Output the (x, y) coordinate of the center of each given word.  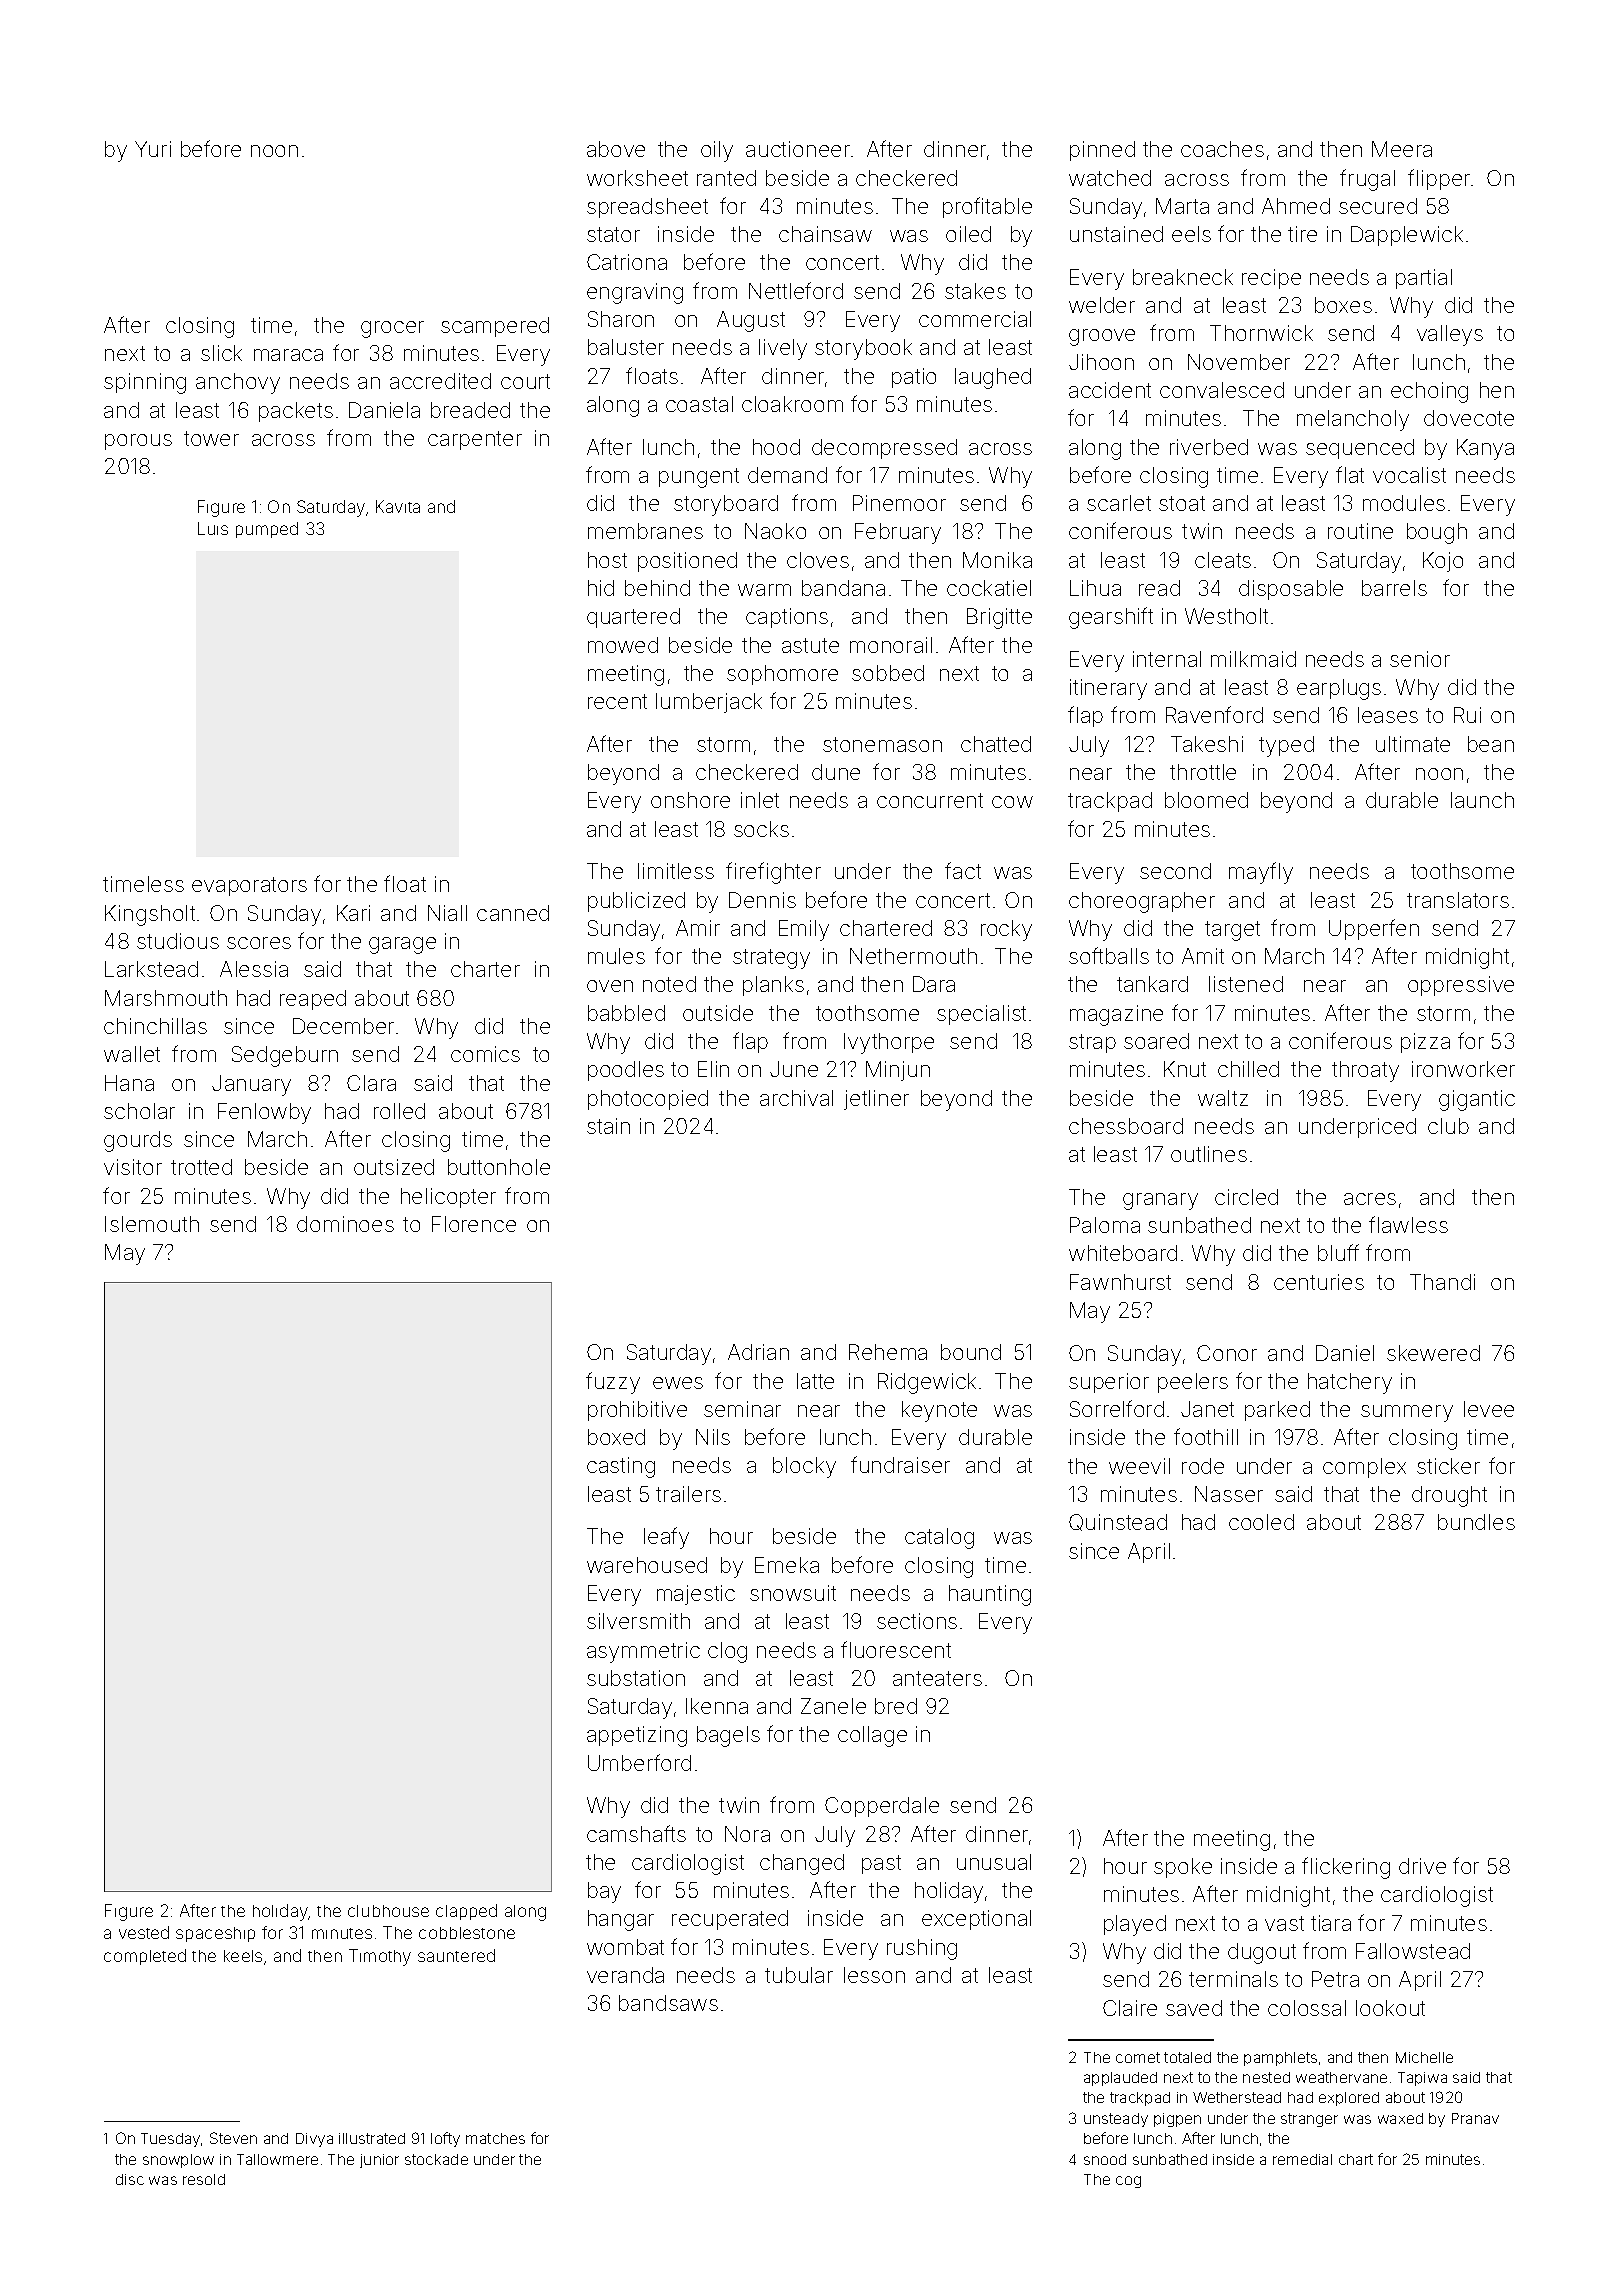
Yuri (153, 149)
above (616, 149)
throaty (1365, 1071)
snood (1105, 2159)
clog (727, 1652)
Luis (213, 528)
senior (1420, 659)
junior (379, 2161)
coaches (1222, 149)
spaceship (215, 1934)
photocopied (648, 1100)
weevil (1139, 1466)
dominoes (345, 1224)
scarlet (1119, 503)
